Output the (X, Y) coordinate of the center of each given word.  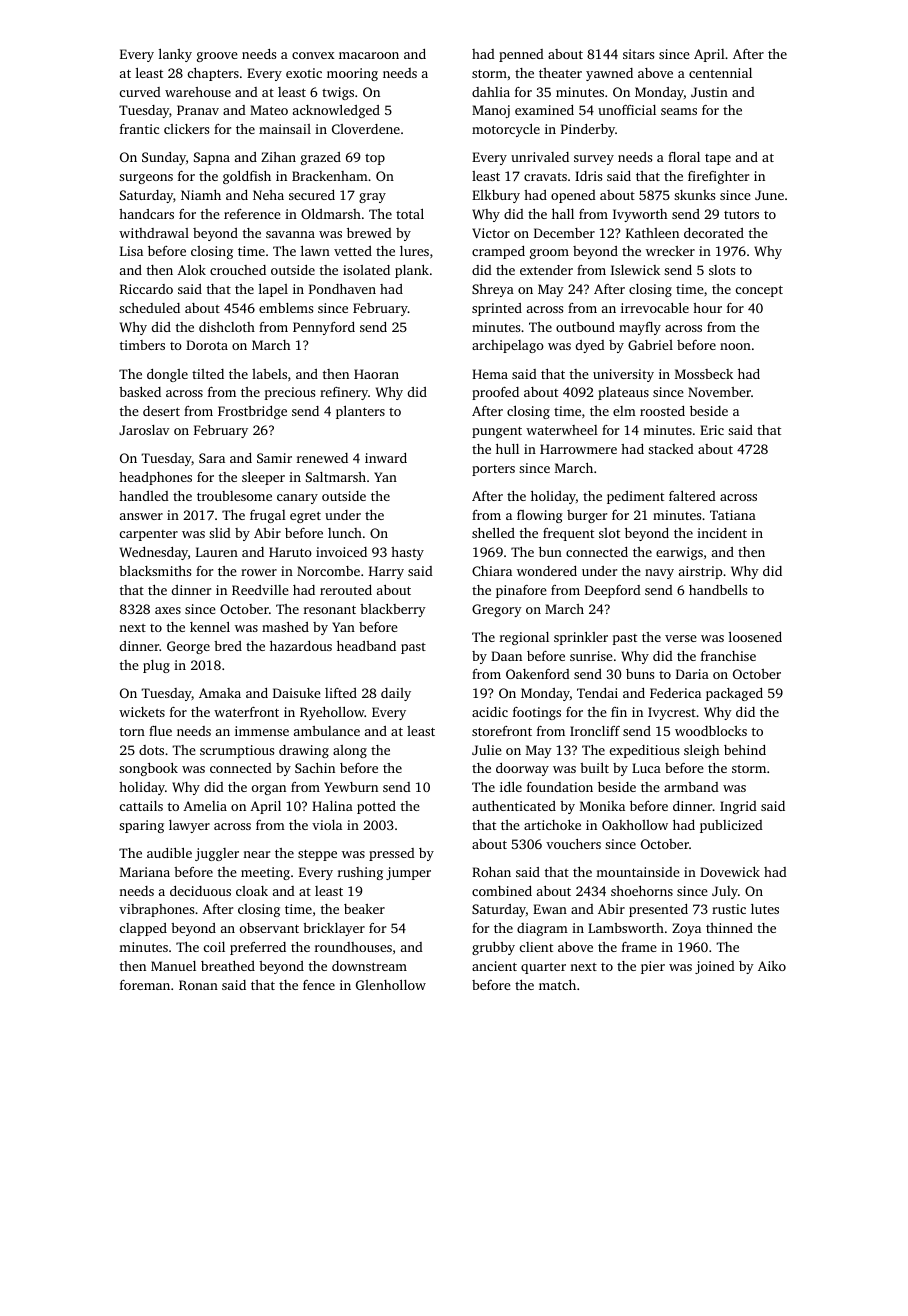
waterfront (246, 712)
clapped (143, 929)
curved (140, 92)
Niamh (201, 195)
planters (360, 412)
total (410, 214)
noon (735, 346)
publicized (731, 826)
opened (573, 196)
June (769, 195)
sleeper (263, 478)
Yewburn (351, 787)
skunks (694, 195)
